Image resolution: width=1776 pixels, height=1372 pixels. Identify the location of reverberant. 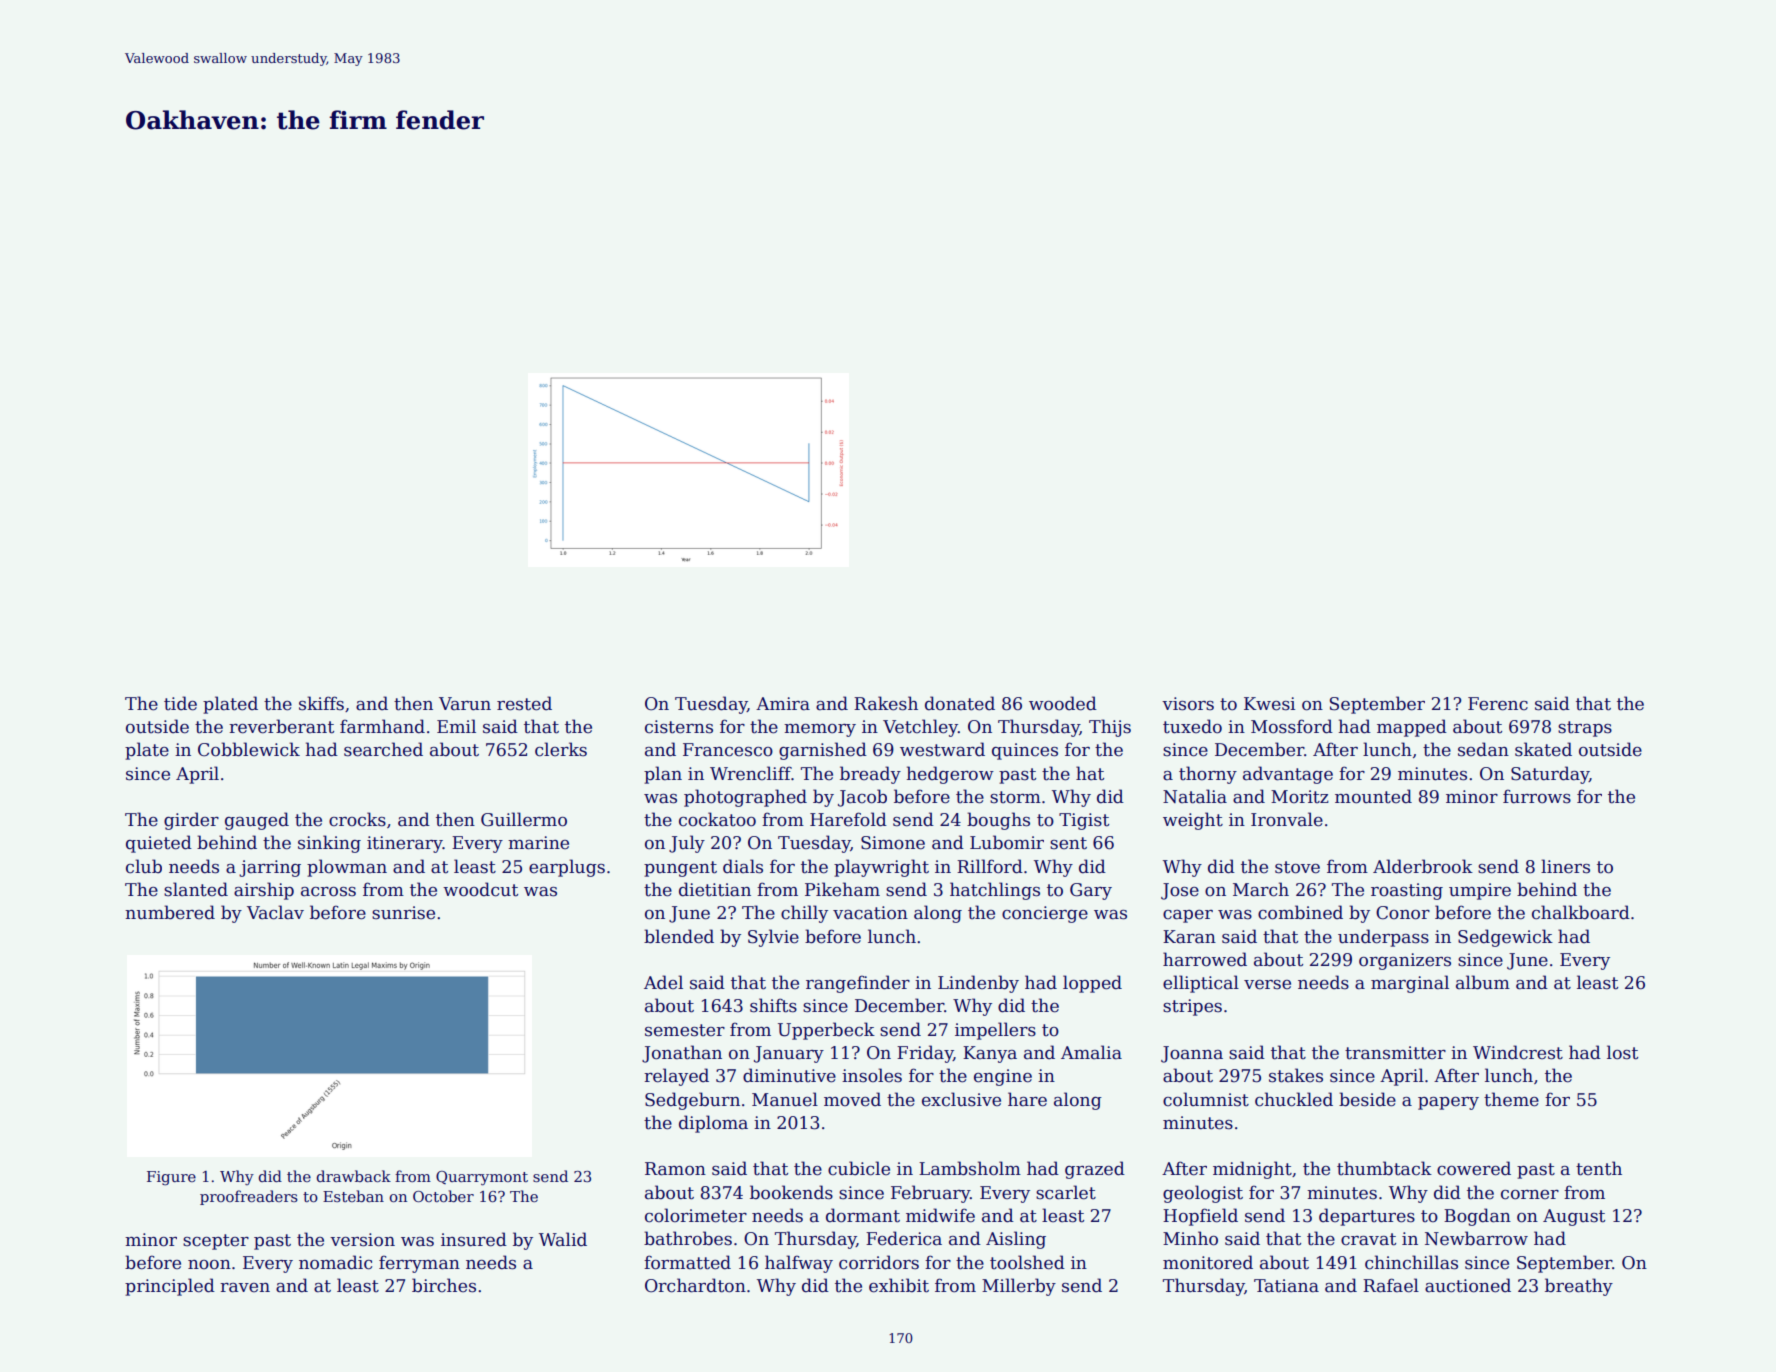
(281, 726).
